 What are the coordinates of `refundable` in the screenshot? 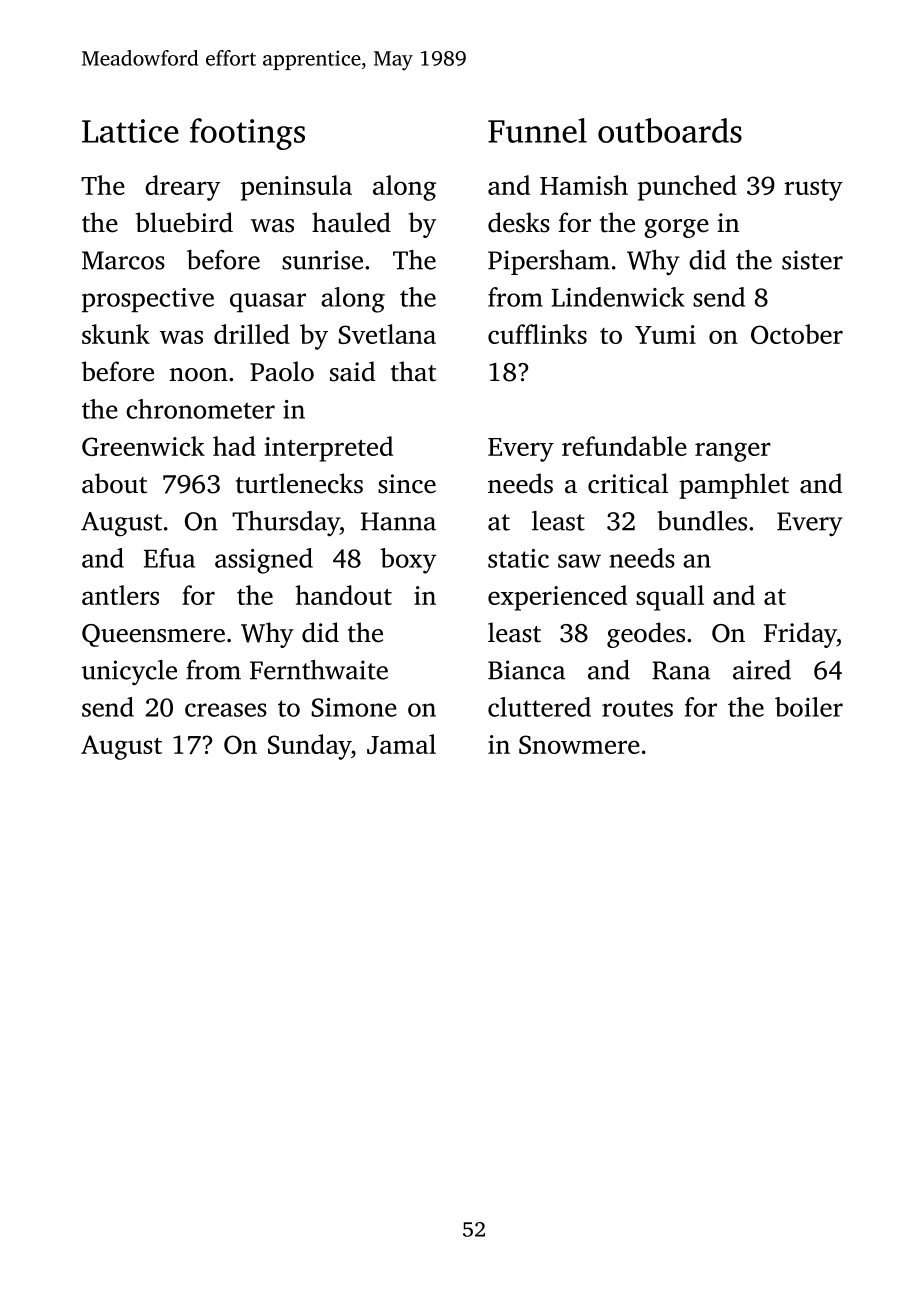 It's located at (624, 446).
